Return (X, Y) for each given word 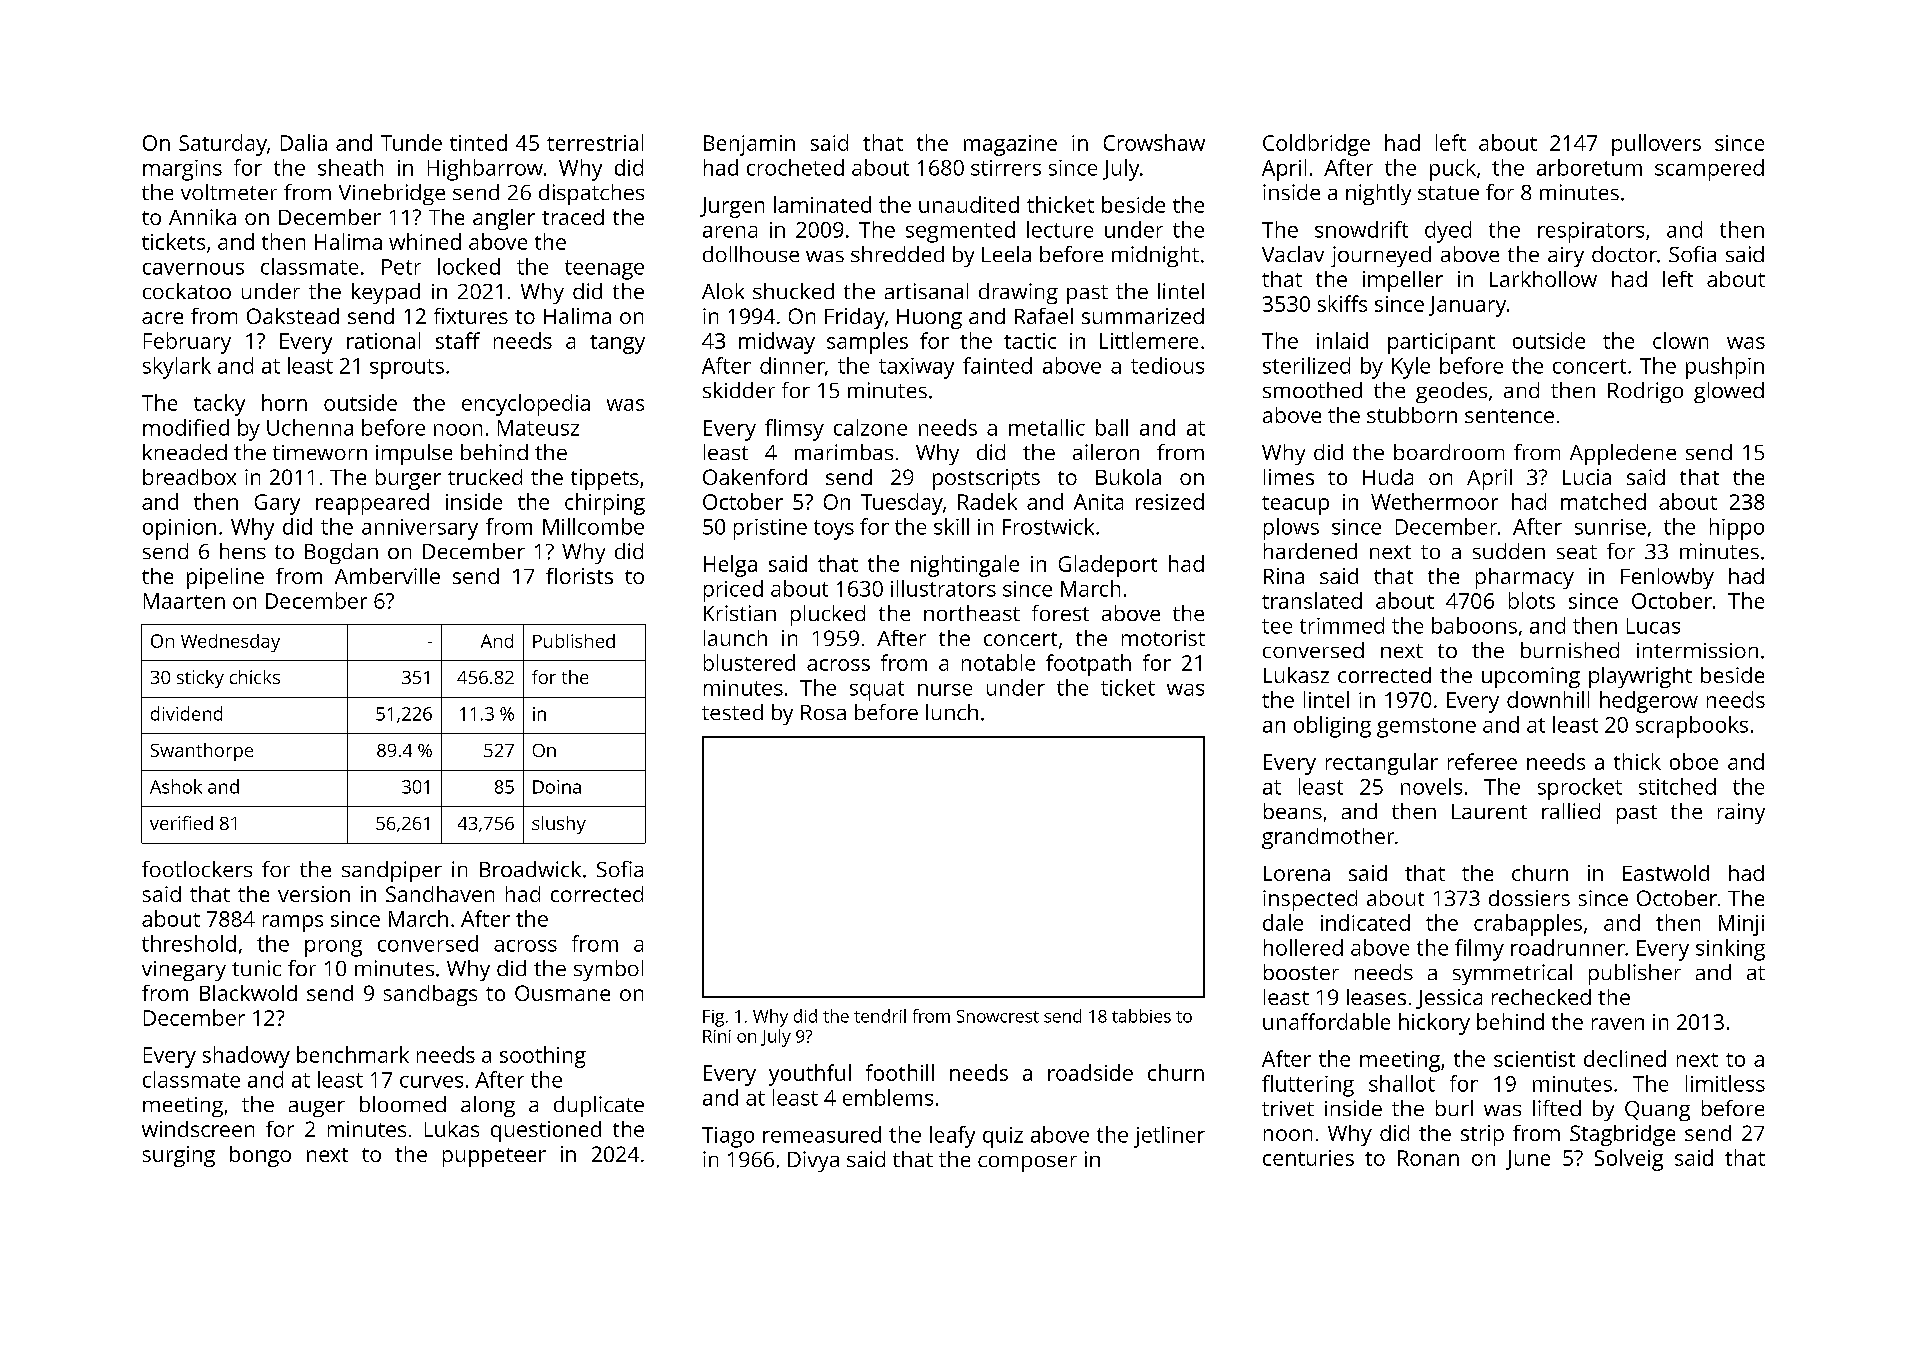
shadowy (246, 1057)
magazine (1010, 145)
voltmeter (229, 192)
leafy (952, 1137)
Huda (1388, 477)
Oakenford (755, 477)
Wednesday (230, 643)
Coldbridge (1316, 145)
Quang (1657, 1111)
